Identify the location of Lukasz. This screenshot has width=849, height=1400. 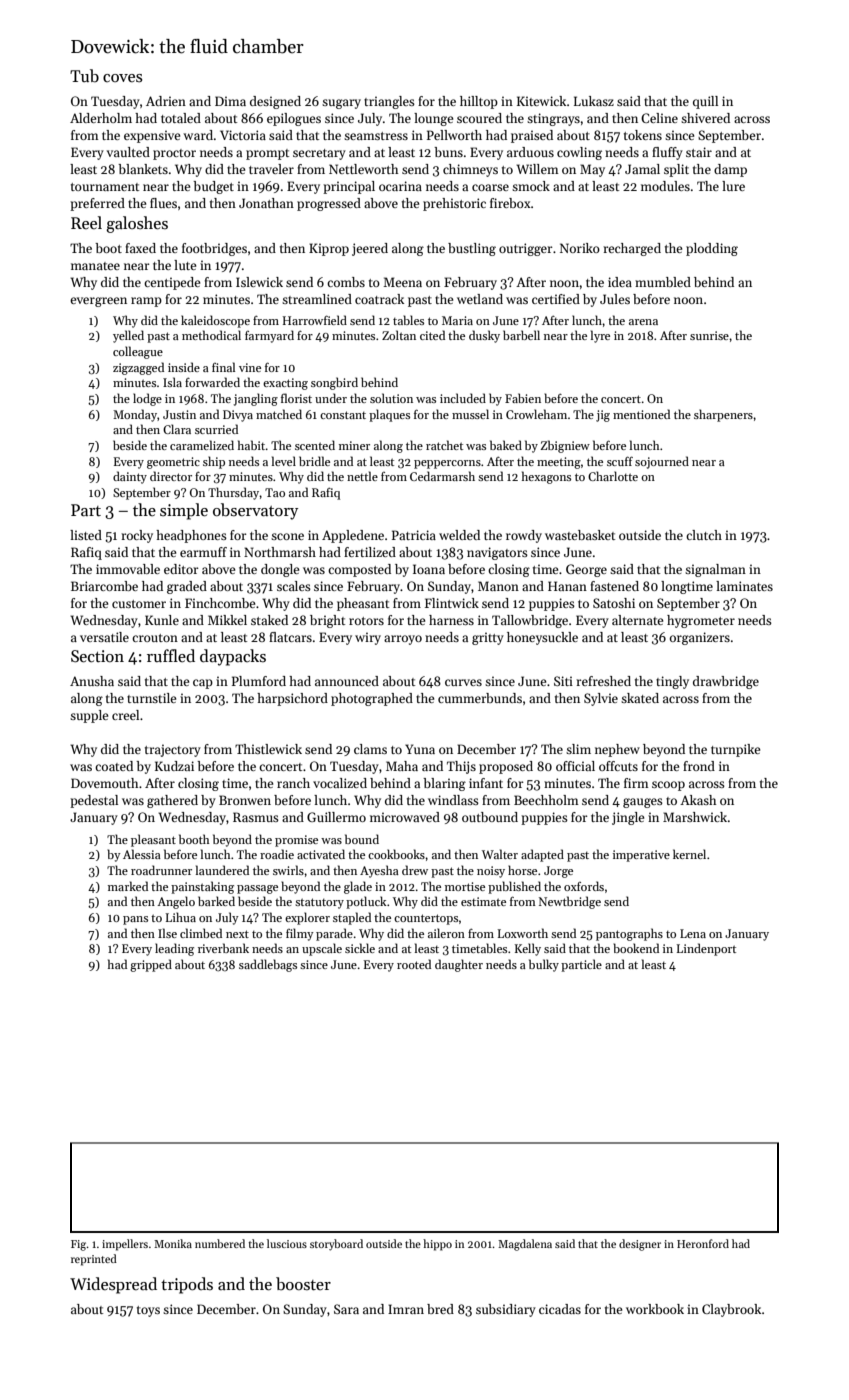
(594, 101).
